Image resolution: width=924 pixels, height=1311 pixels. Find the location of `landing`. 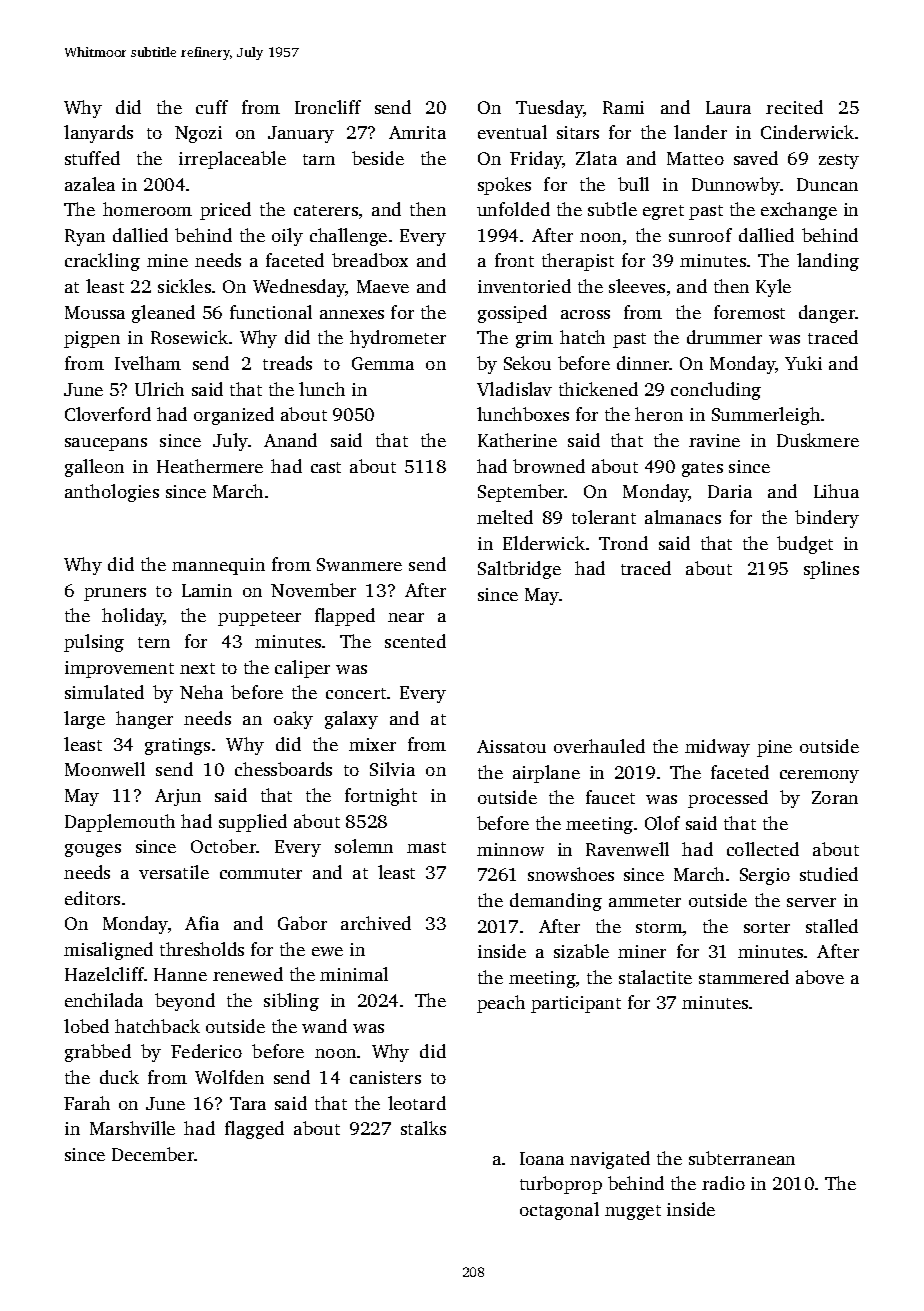

landing is located at coordinates (828, 262).
